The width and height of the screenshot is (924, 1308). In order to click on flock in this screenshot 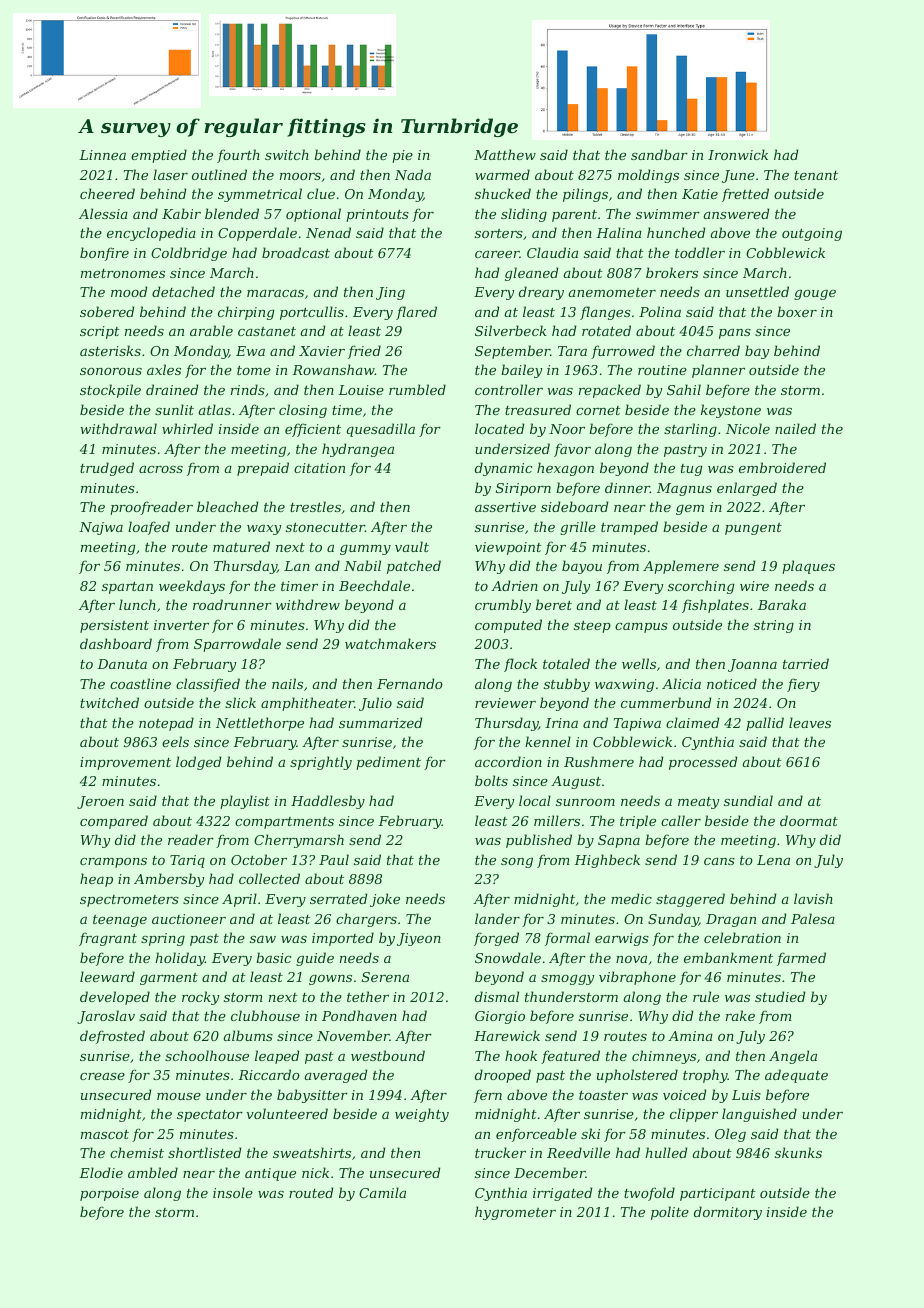, I will do `click(520, 665)`.
